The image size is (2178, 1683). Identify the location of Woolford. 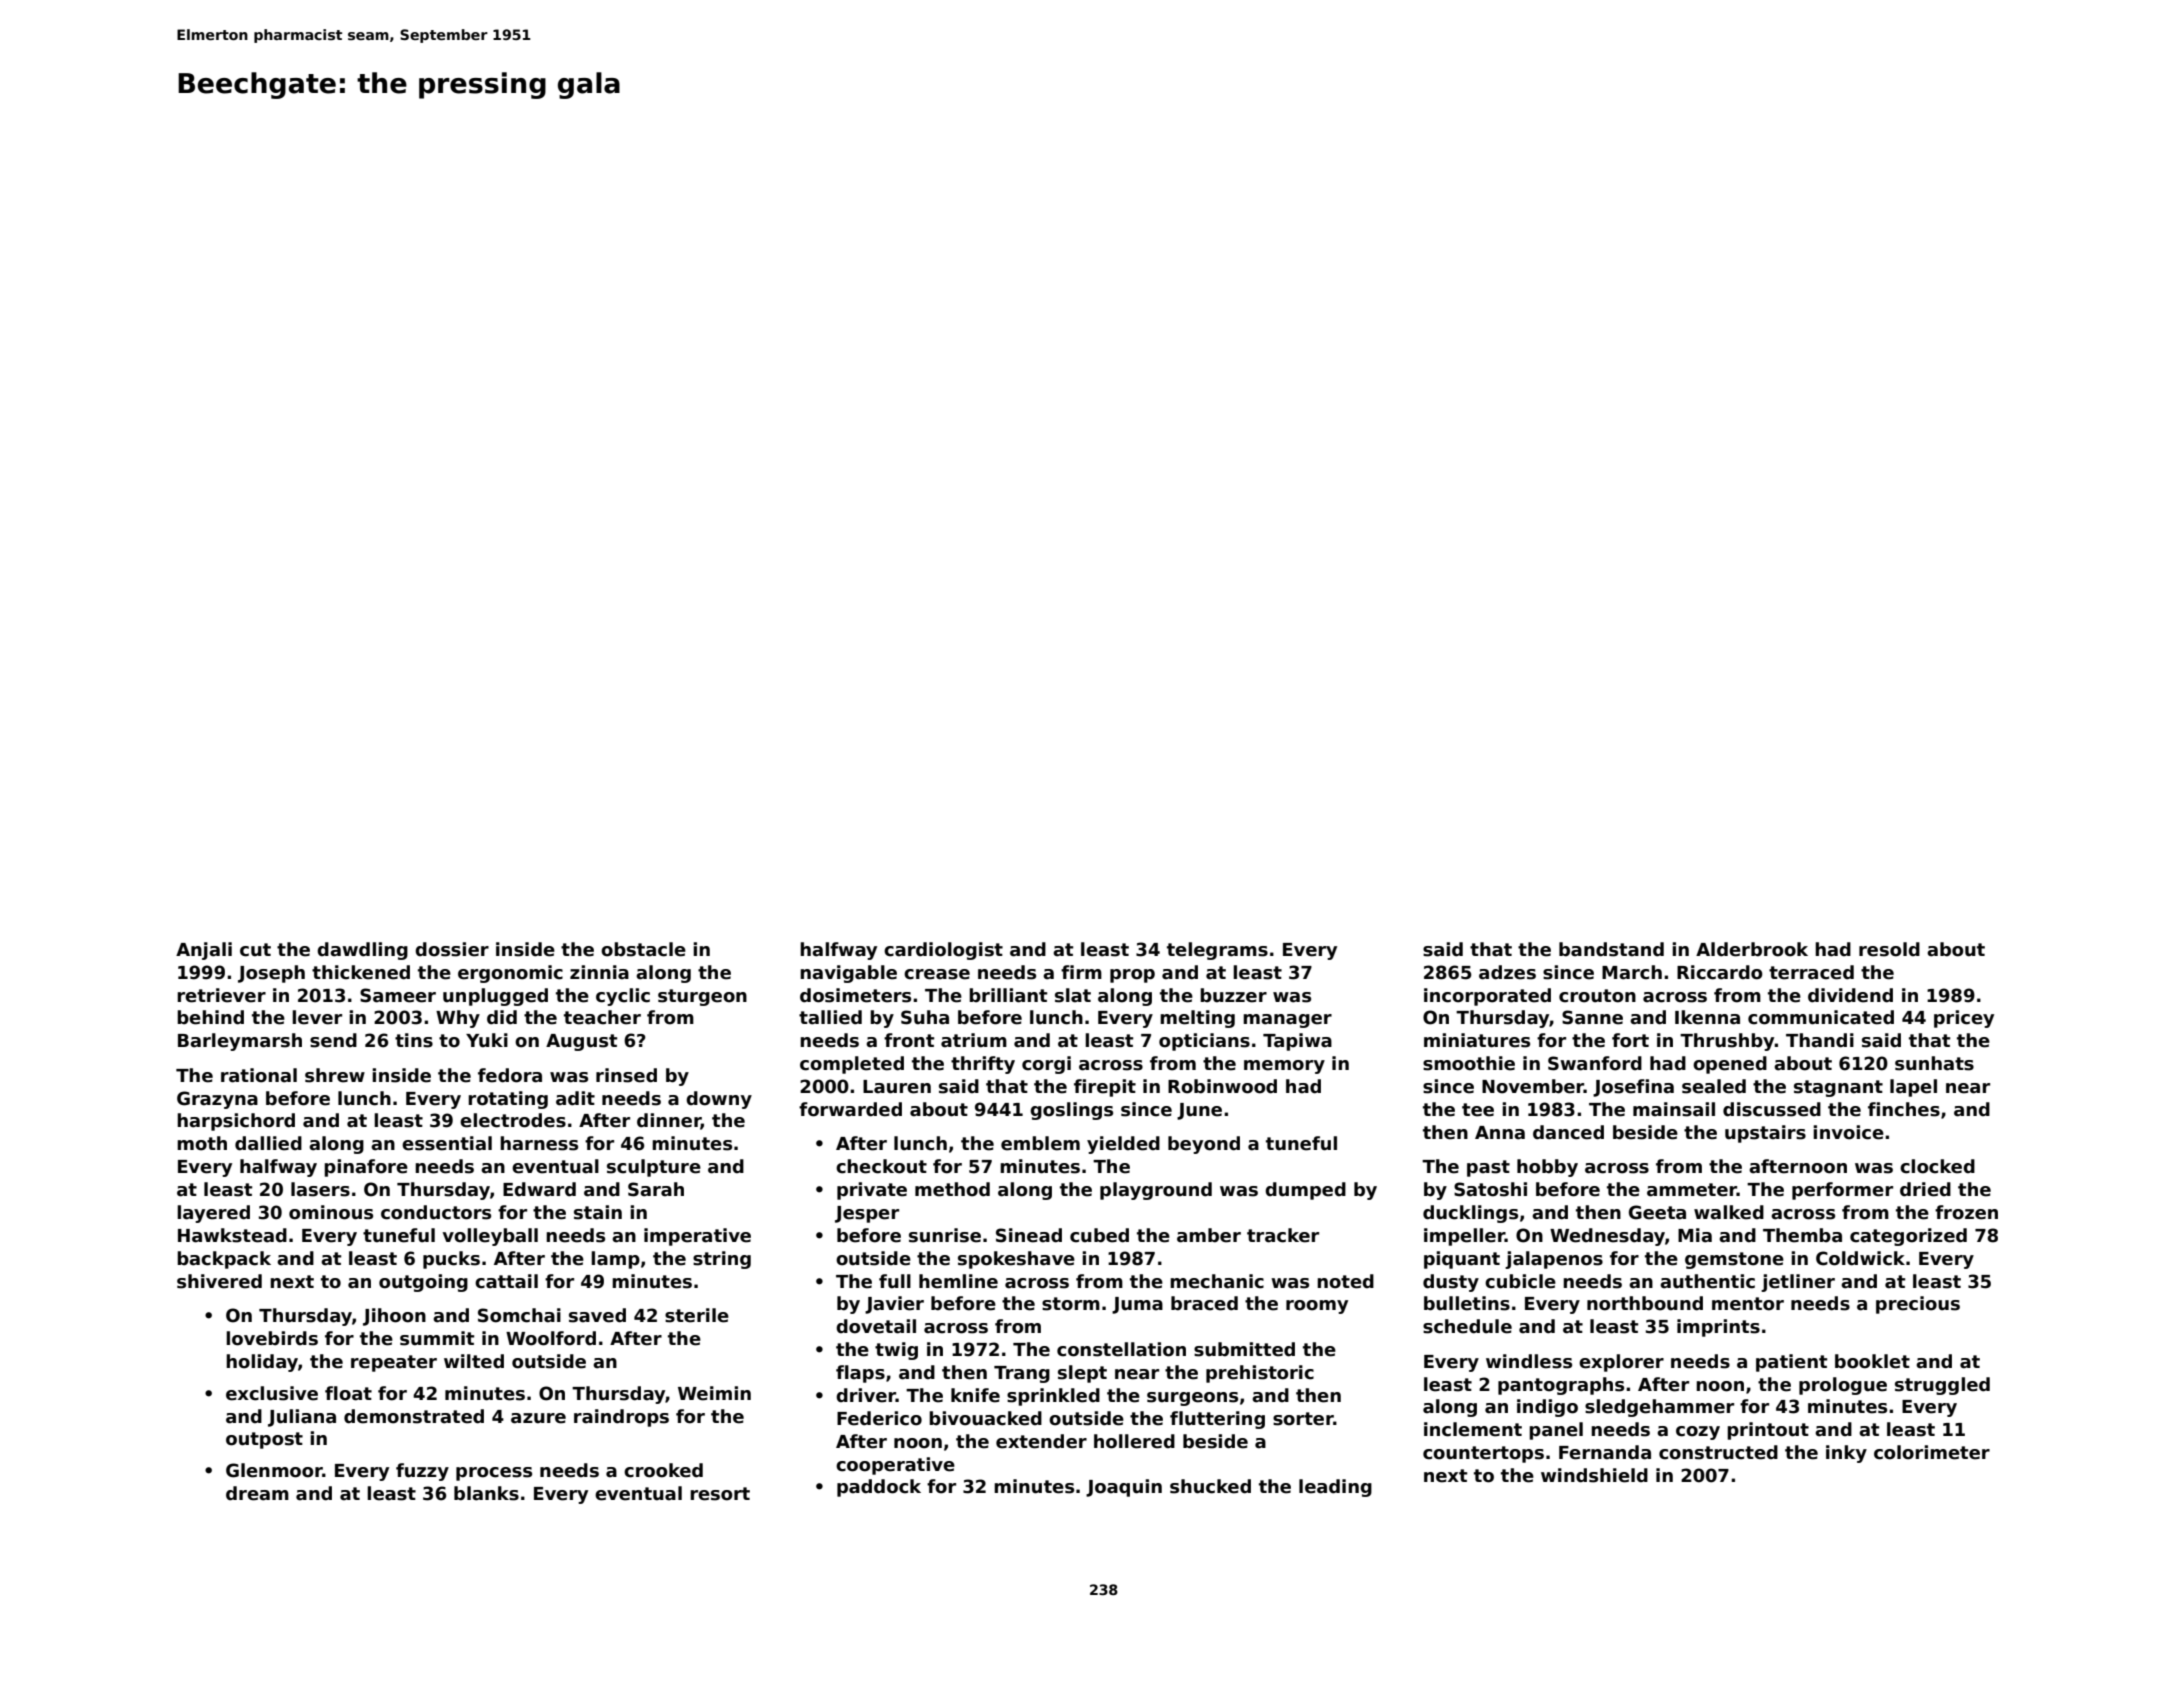
(551, 1338).
